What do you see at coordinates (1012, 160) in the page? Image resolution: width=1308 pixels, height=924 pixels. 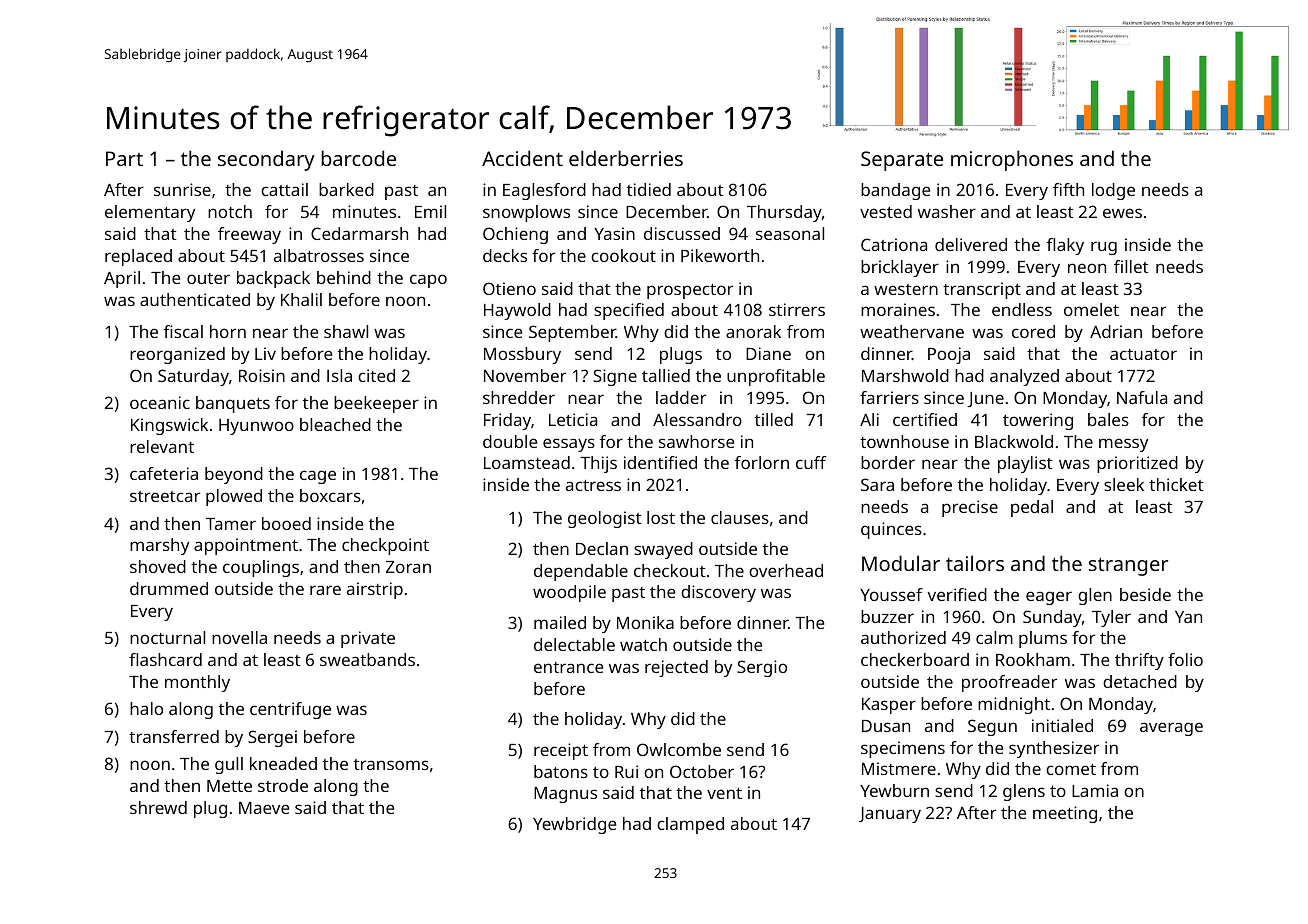 I see `microphones` at bounding box center [1012, 160].
